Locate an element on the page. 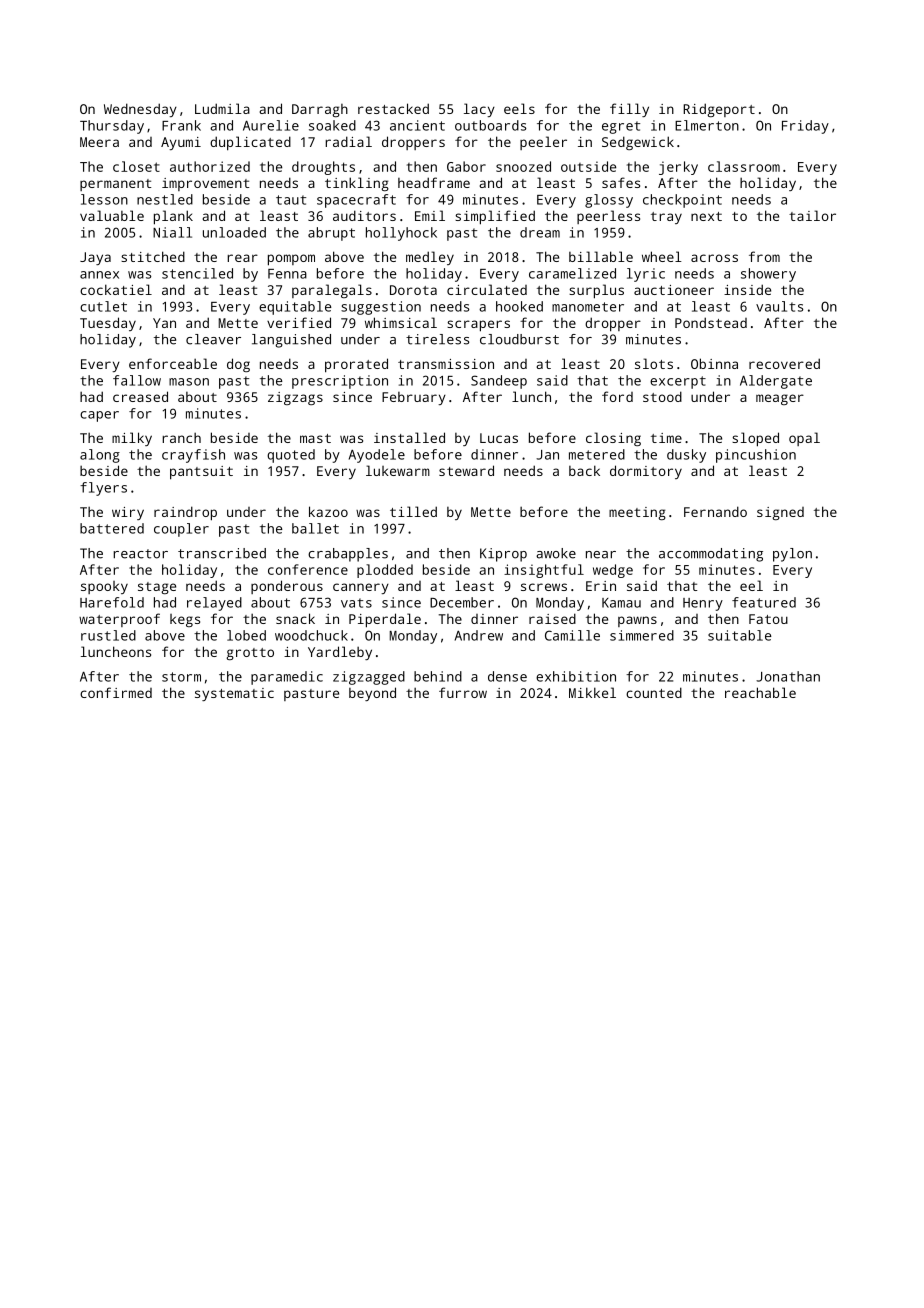 The width and height of the image is (924, 1308). Yardleby is located at coordinates (340, 653).
